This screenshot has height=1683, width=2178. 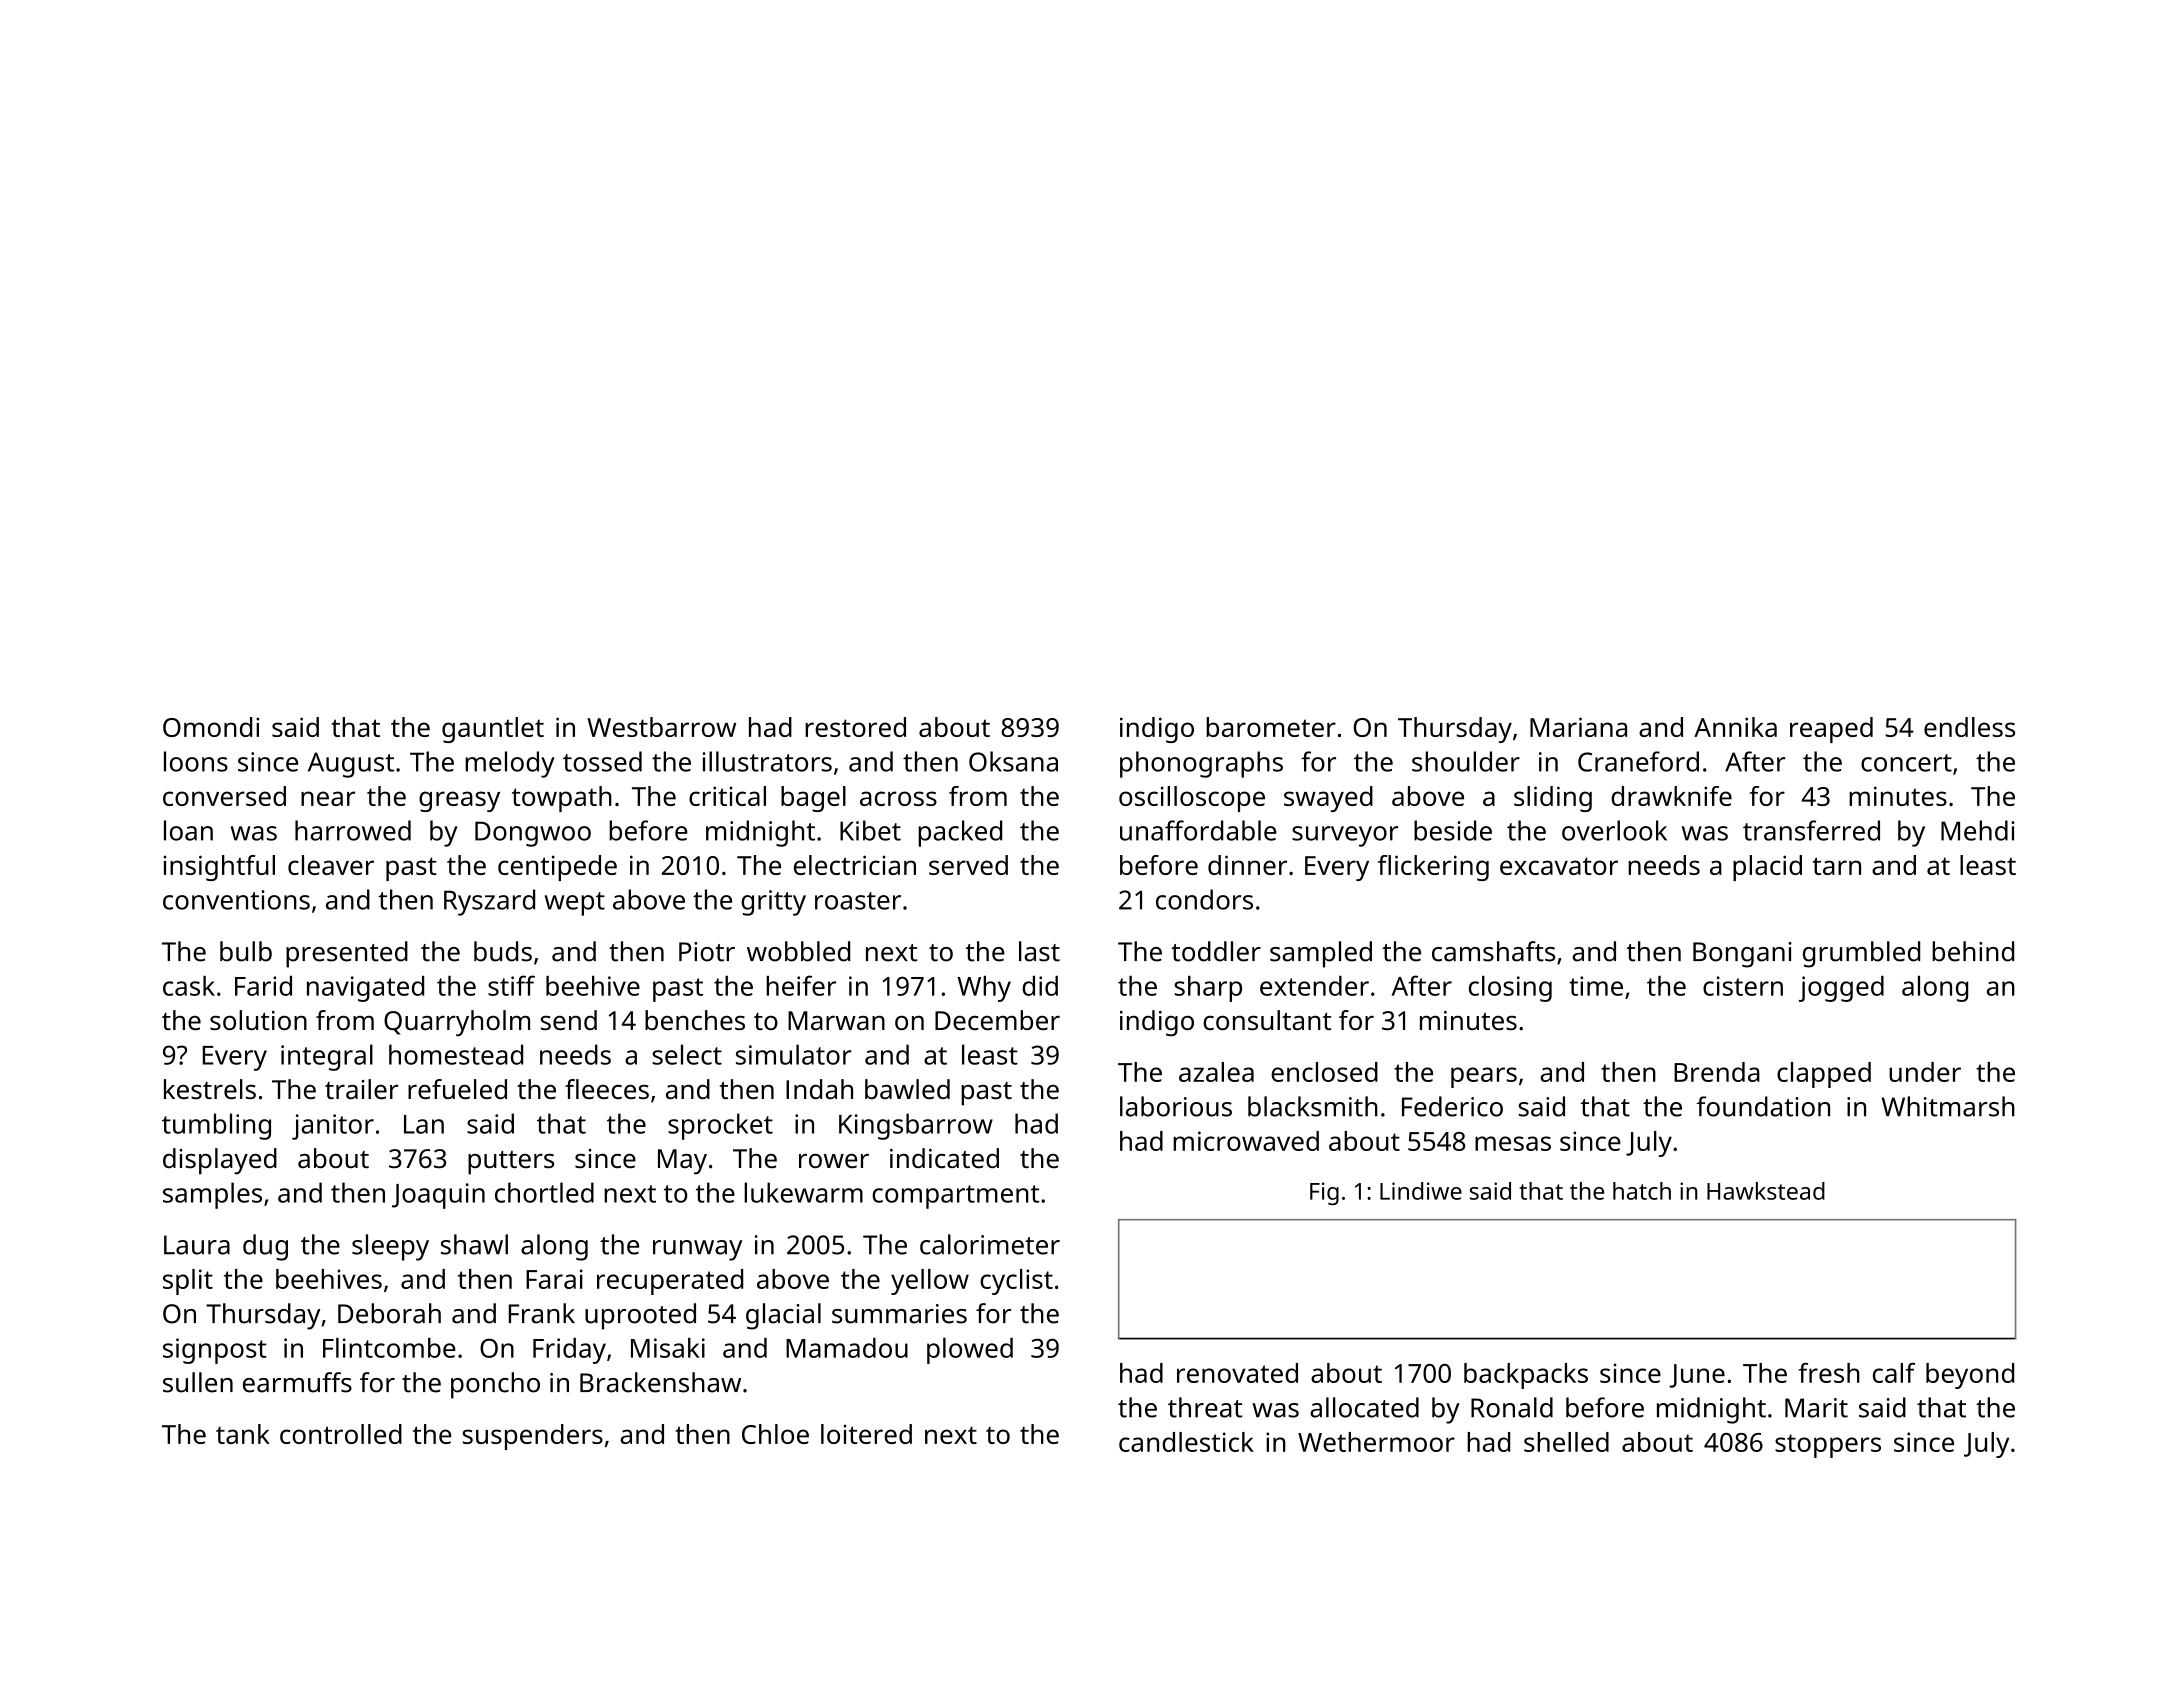 I want to click on blacksmith, so click(x=1313, y=1106).
